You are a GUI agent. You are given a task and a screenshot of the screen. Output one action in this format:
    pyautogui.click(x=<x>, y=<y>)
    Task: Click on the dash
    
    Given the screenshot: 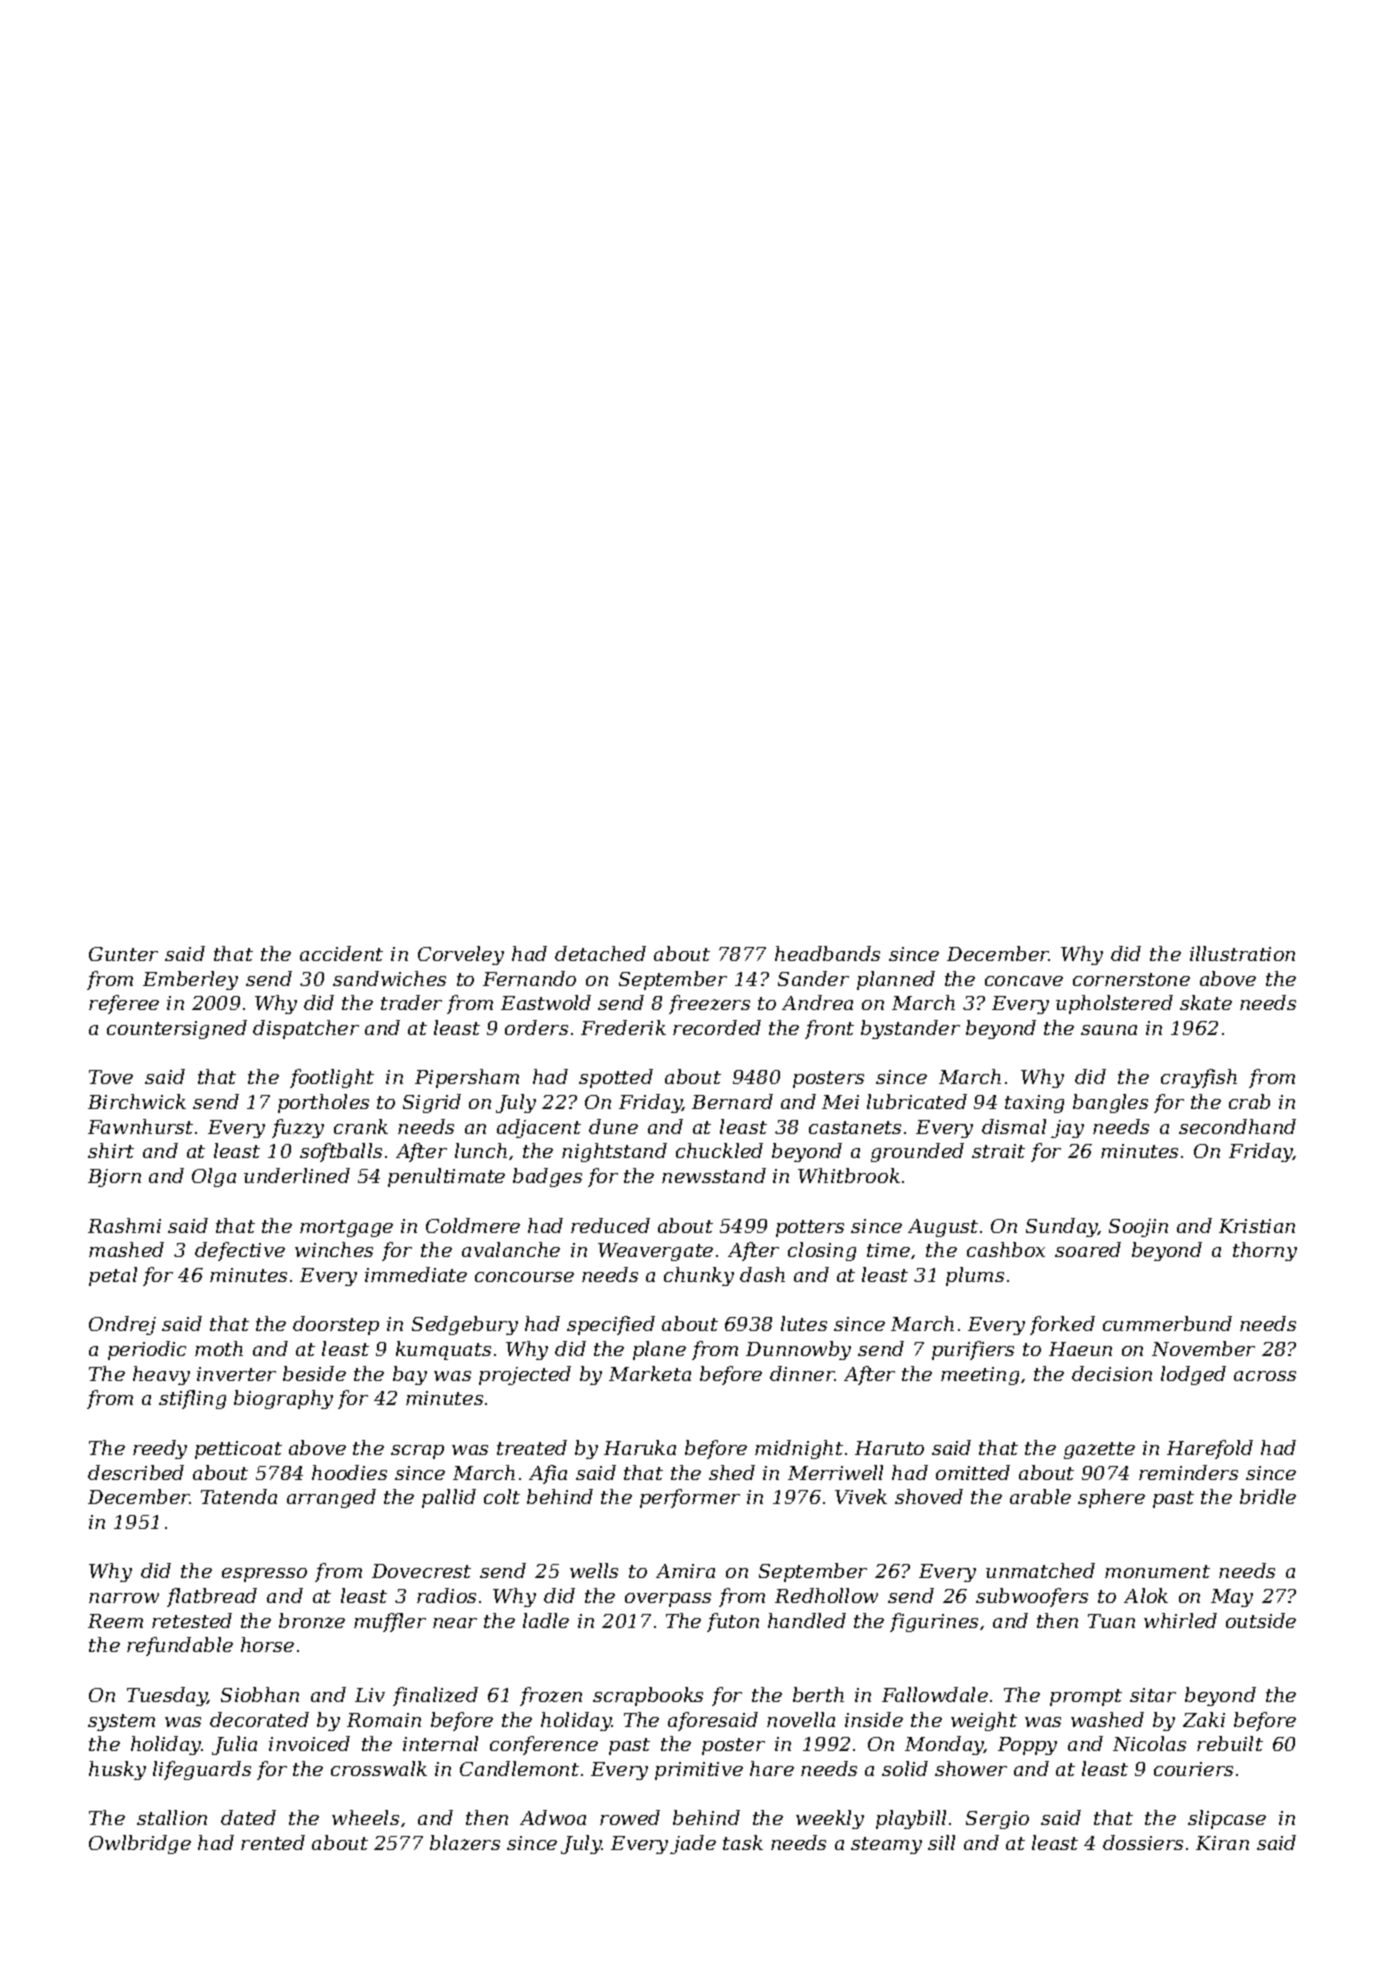 What is the action you would take?
    pyautogui.click(x=762, y=1274)
